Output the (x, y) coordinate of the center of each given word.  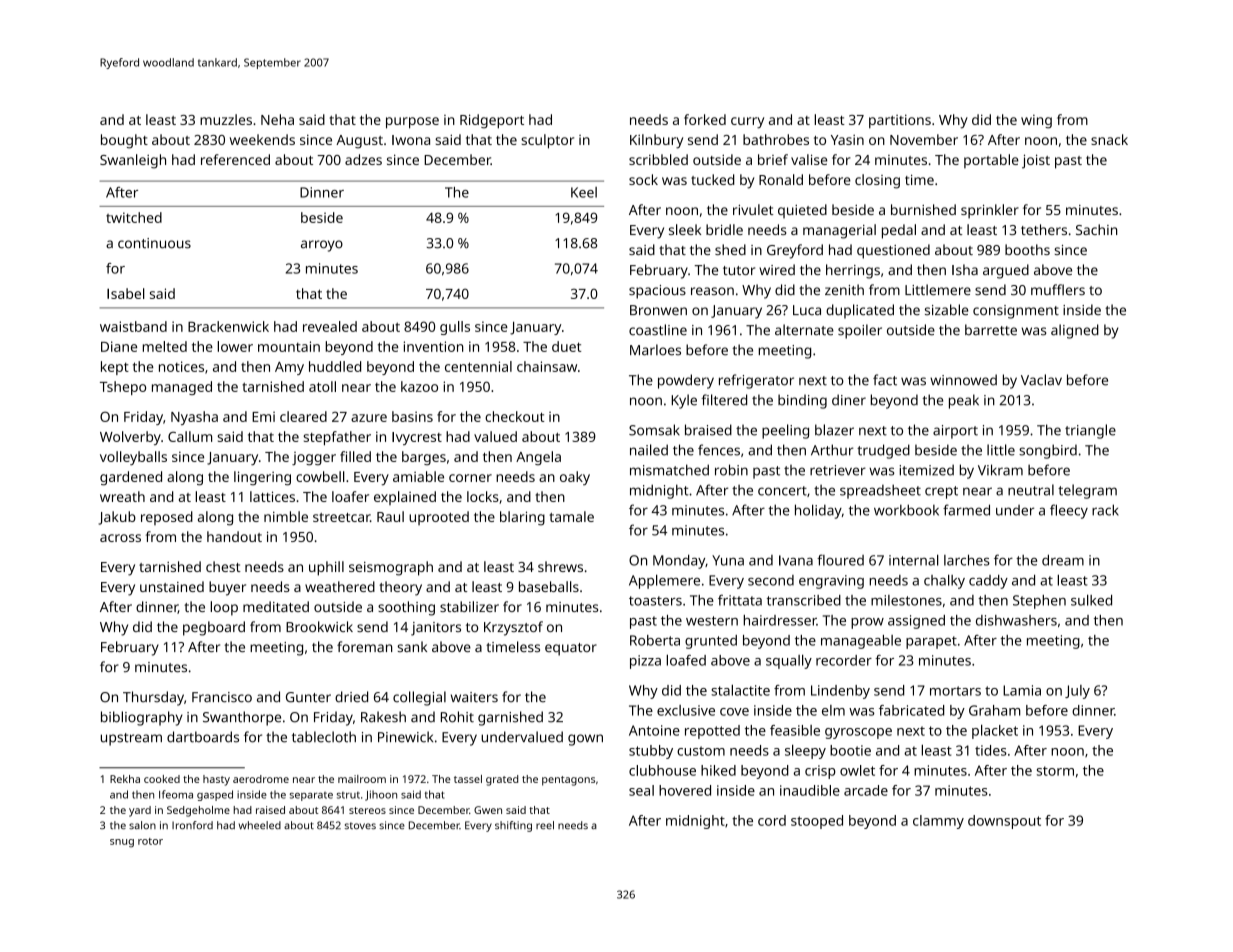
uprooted (439, 518)
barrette (991, 330)
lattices (272, 496)
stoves (360, 825)
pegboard (214, 628)
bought (124, 141)
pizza (645, 662)
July (1077, 692)
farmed (966, 510)
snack (1109, 139)
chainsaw (547, 366)
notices (181, 366)
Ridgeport (492, 121)
